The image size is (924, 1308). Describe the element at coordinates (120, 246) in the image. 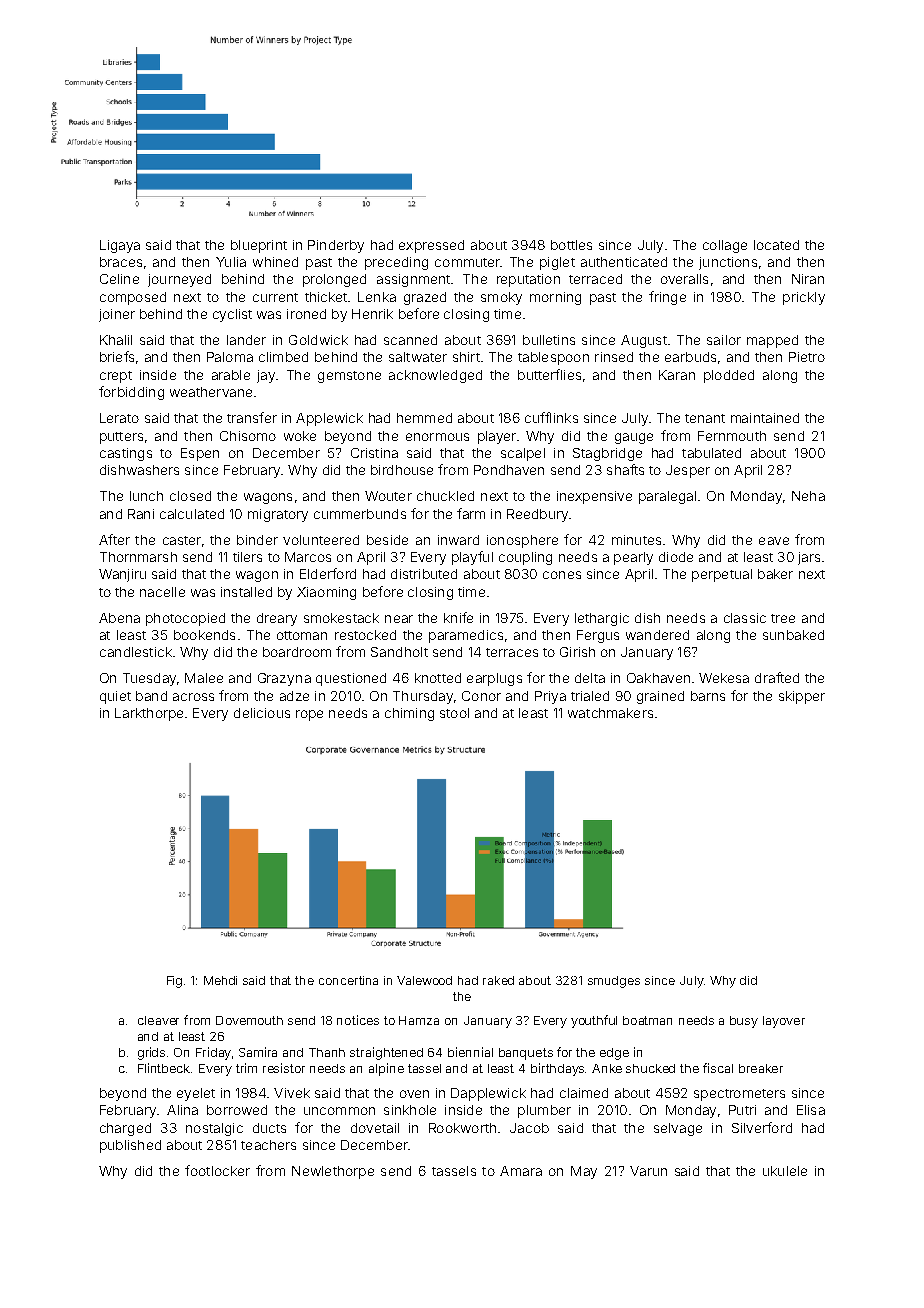

I see `Ligaya` at that location.
